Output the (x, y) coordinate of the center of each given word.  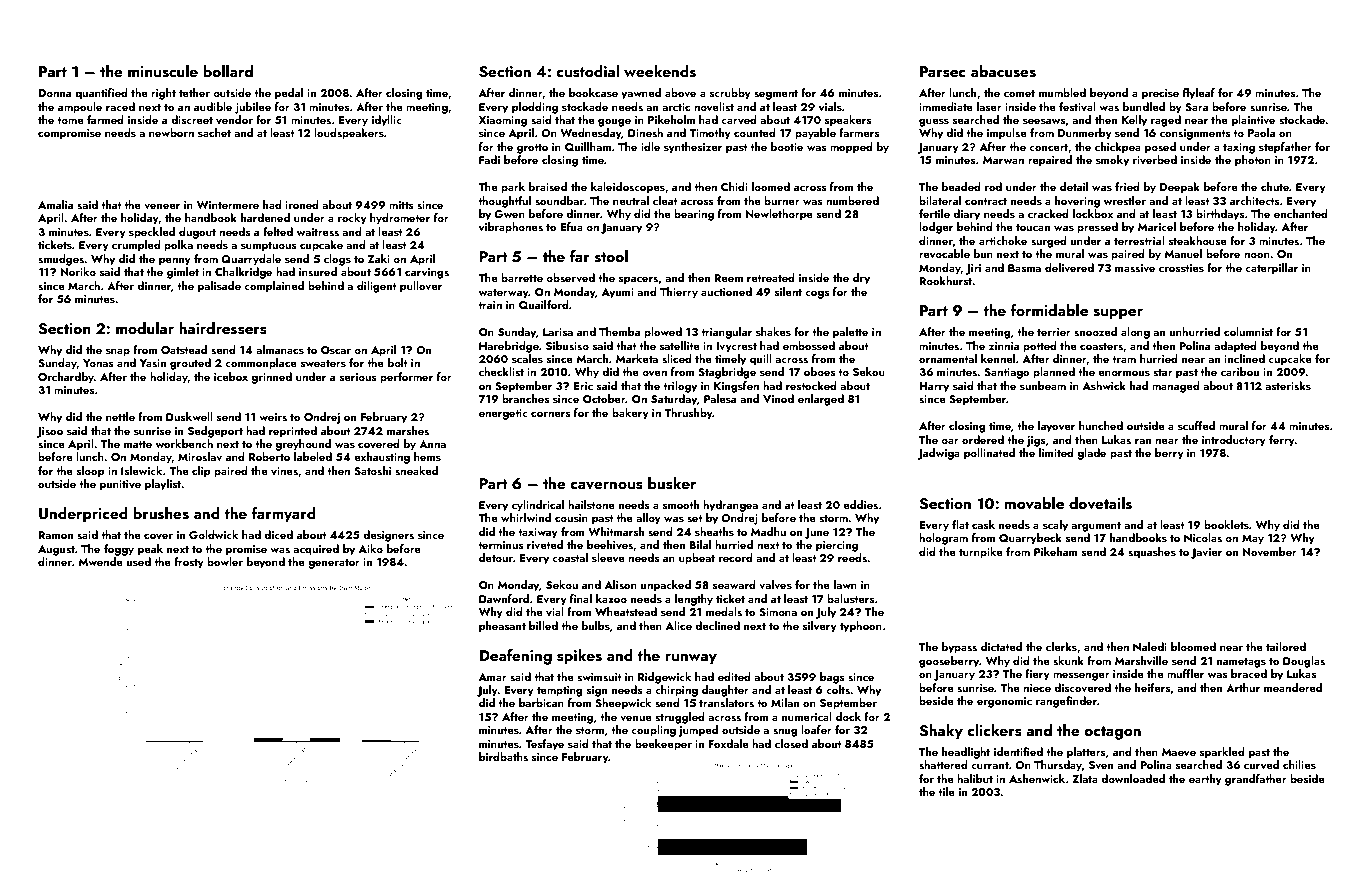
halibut (975, 778)
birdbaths (503, 756)
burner (782, 200)
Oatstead (184, 349)
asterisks (1288, 385)
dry (861, 279)
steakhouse (1198, 240)
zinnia (1004, 346)
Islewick (141, 470)
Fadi (489, 159)
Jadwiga (938, 454)
